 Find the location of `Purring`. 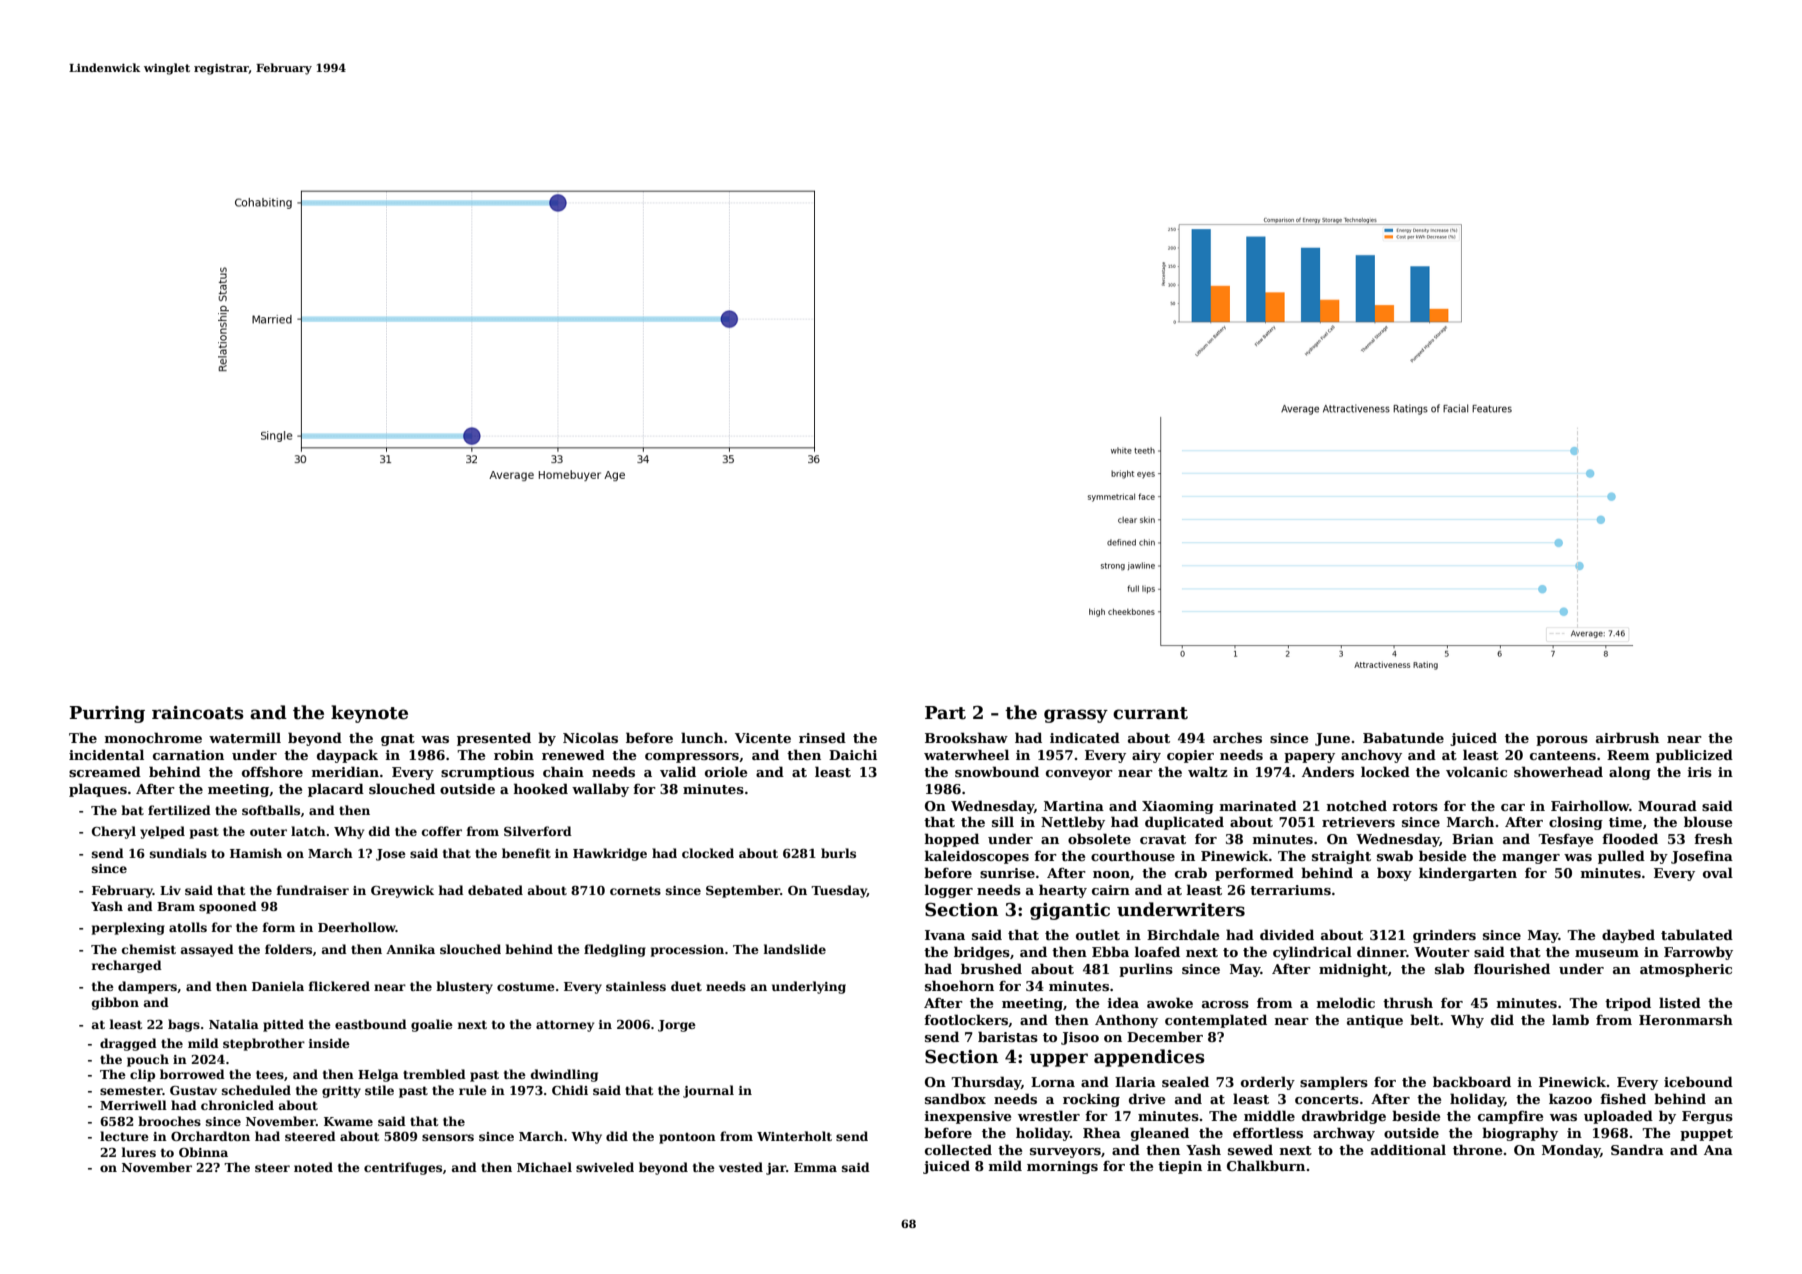

Purring is located at coordinates (107, 714).
